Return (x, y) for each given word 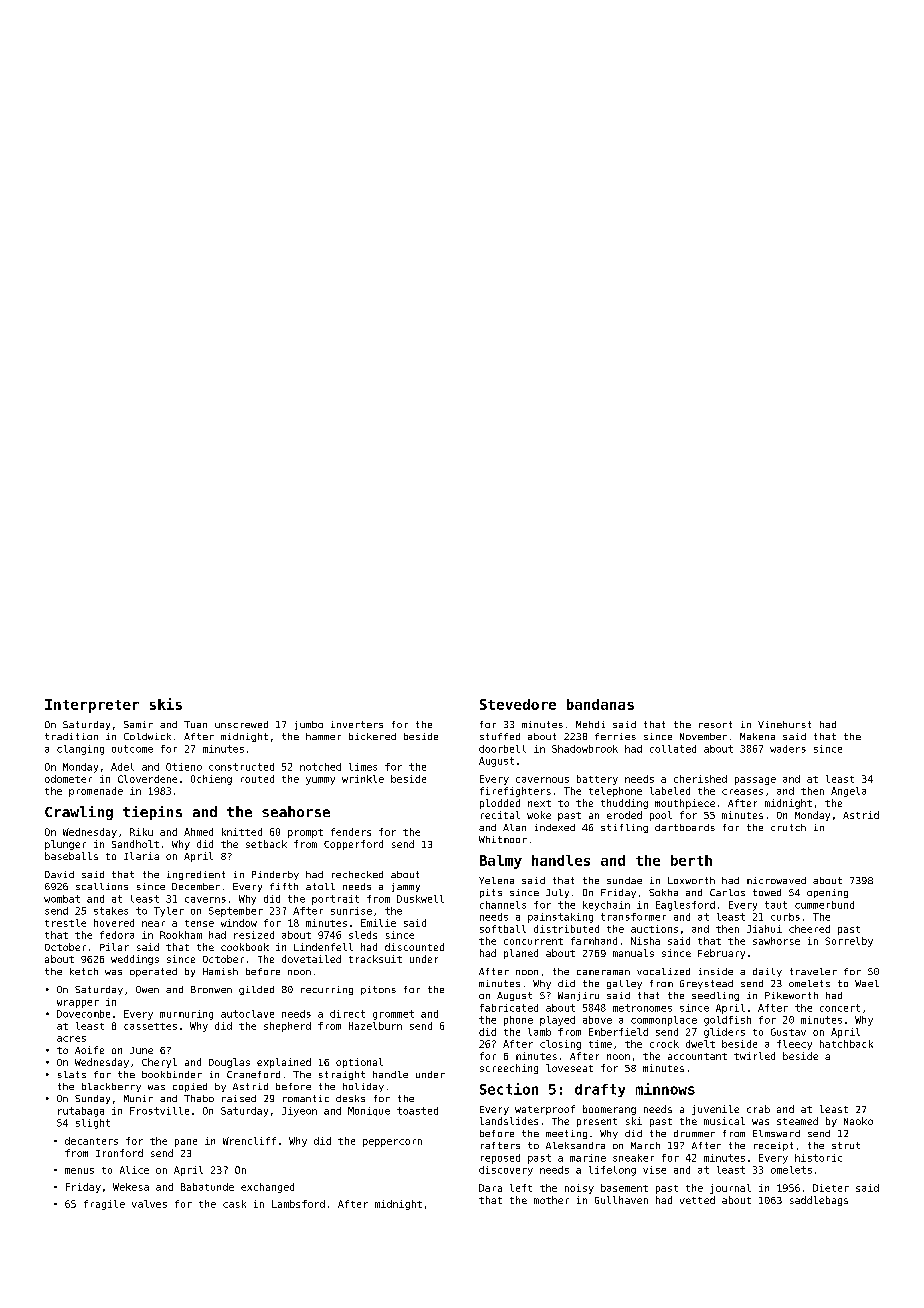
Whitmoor (503, 839)
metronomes (642, 1008)
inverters (357, 724)
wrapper (78, 1004)
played (557, 1021)
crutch (788, 827)
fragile (104, 1205)
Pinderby (275, 875)
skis (166, 704)
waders (788, 749)
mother (551, 1200)
